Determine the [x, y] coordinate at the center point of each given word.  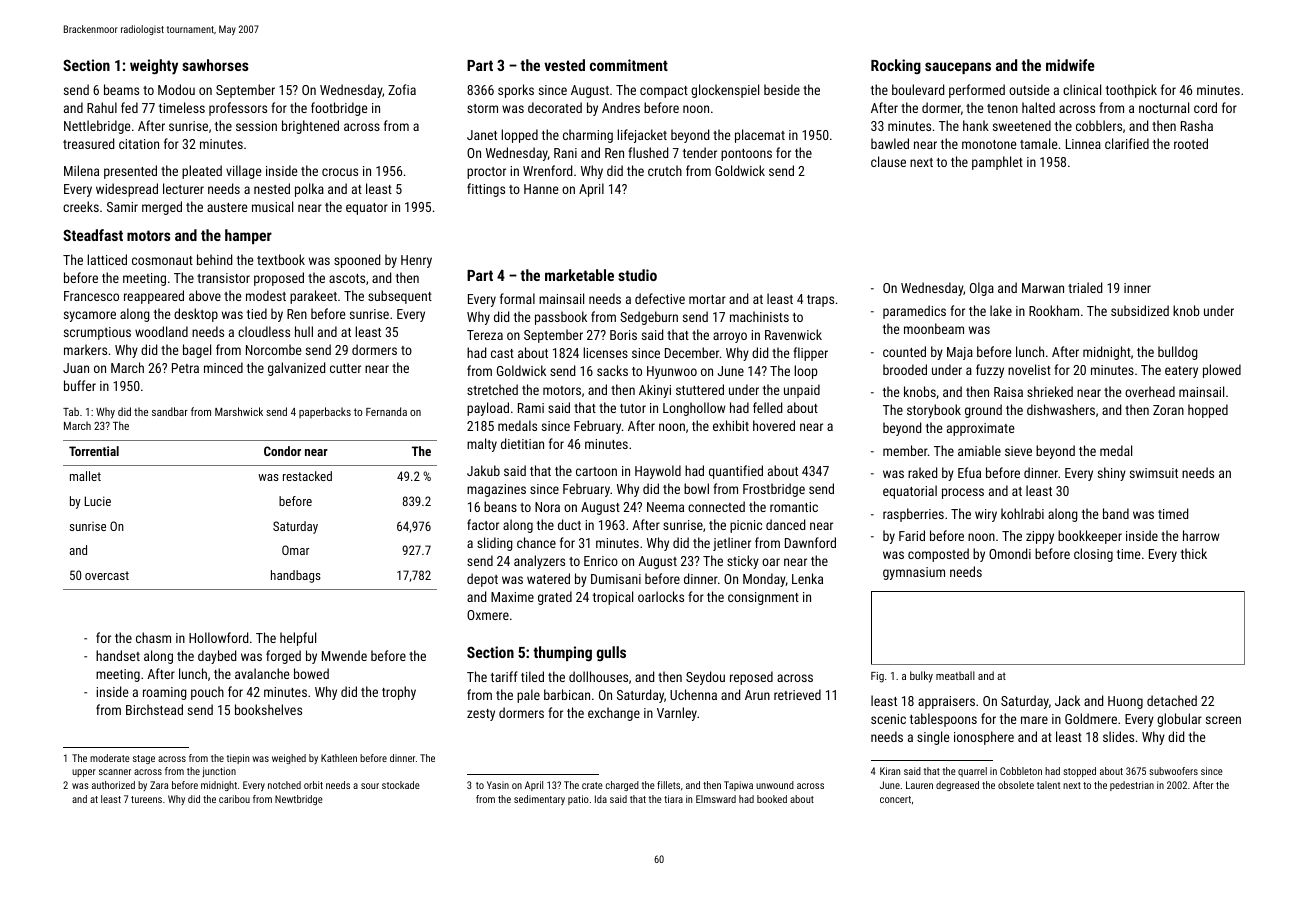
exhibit [731, 425]
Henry [416, 261]
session [256, 126]
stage [144, 759]
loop [805, 372]
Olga [982, 289]
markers [85, 349]
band [1116, 513]
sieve [1018, 451]
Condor [282, 451]
